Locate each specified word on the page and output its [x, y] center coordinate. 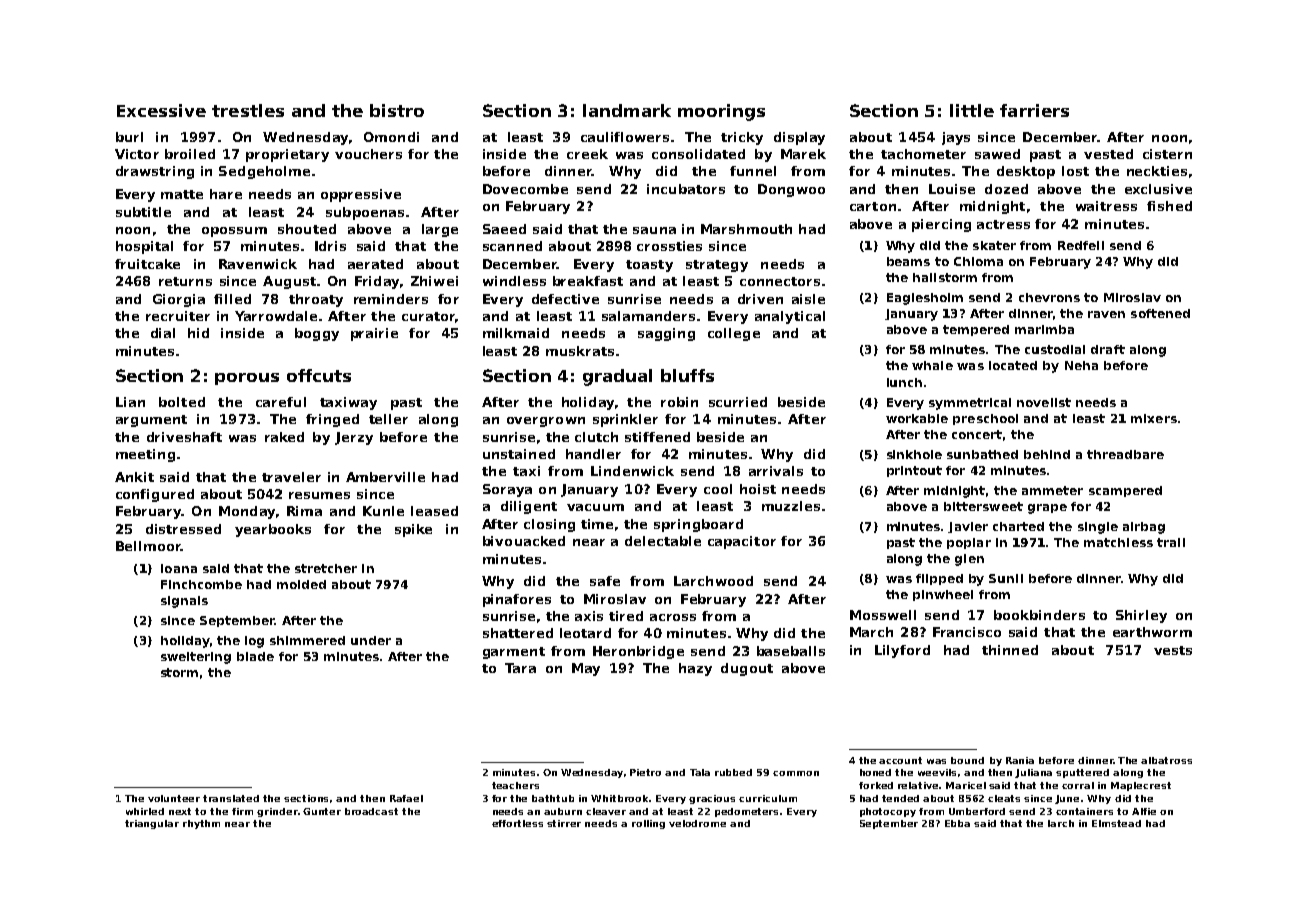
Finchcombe [201, 584]
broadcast [371, 811]
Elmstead [1116, 823]
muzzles [791, 506]
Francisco [967, 632]
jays [956, 138]
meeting [145, 455]
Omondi [391, 137]
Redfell [1081, 245]
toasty [649, 266]
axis [589, 616]
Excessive [161, 110]
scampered [1125, 491]
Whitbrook [620, 798]
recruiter [178, 316]
